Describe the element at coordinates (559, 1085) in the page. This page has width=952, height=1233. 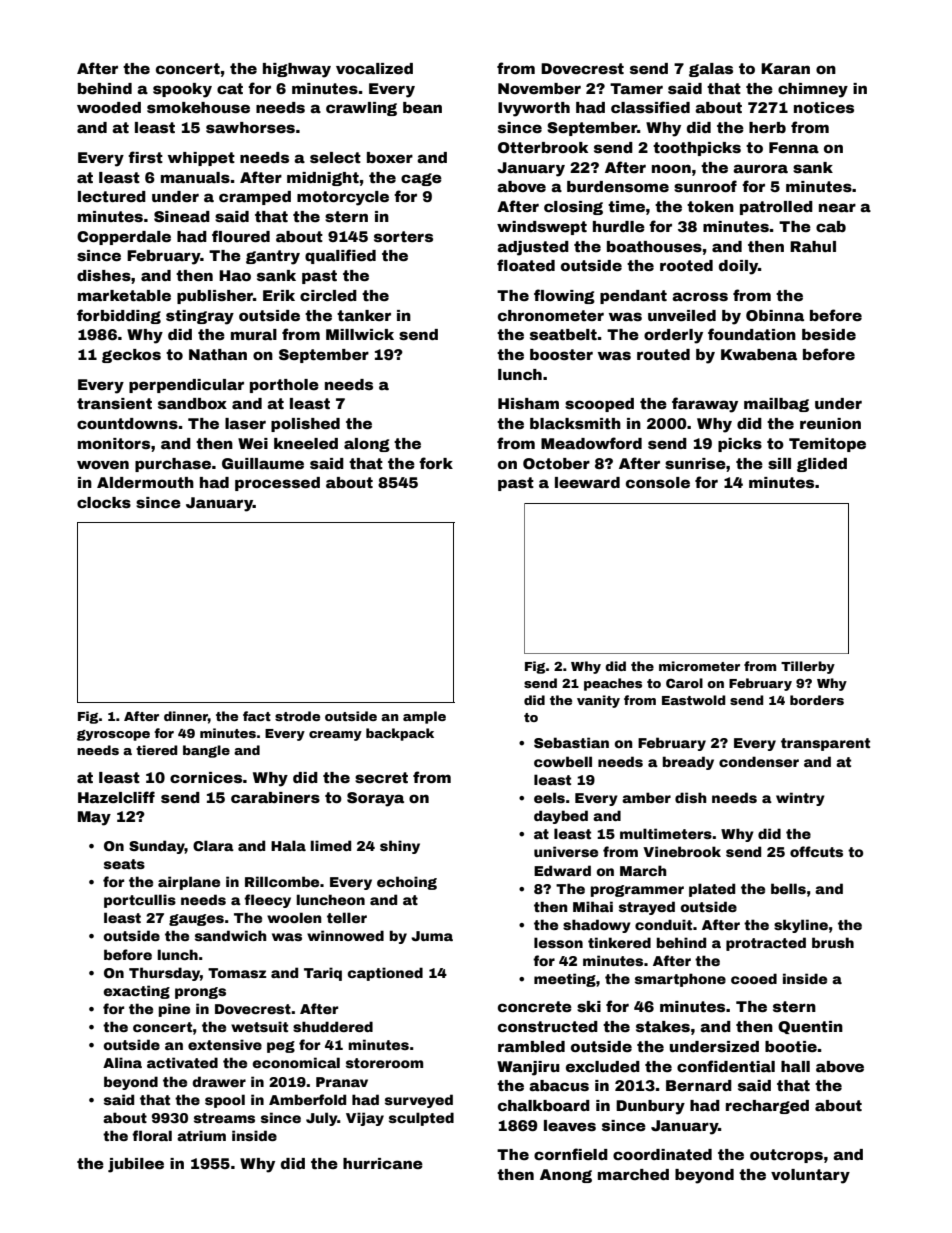
I see `abacus` at that location.
